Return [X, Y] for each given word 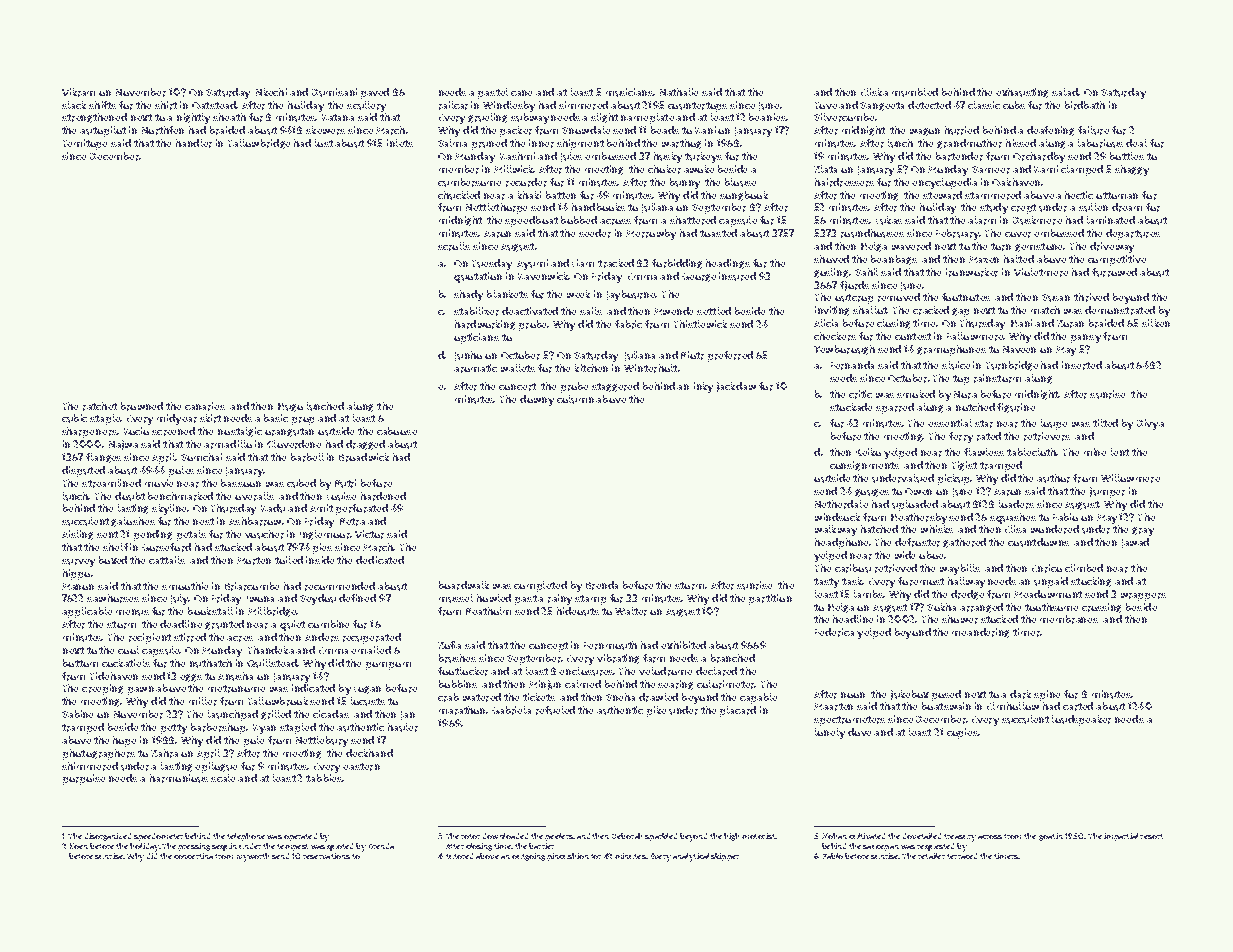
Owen [918, 491]
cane [521, 93]
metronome [236, 689]
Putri [345, 483]
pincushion [568, 857]
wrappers [1143, 597]
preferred [730, 356]
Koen [79, 846]
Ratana [338, 117]
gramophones [951, 350]
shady [468, 295]
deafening [1050, 131]
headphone [842, 543]
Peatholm [488, 611]
